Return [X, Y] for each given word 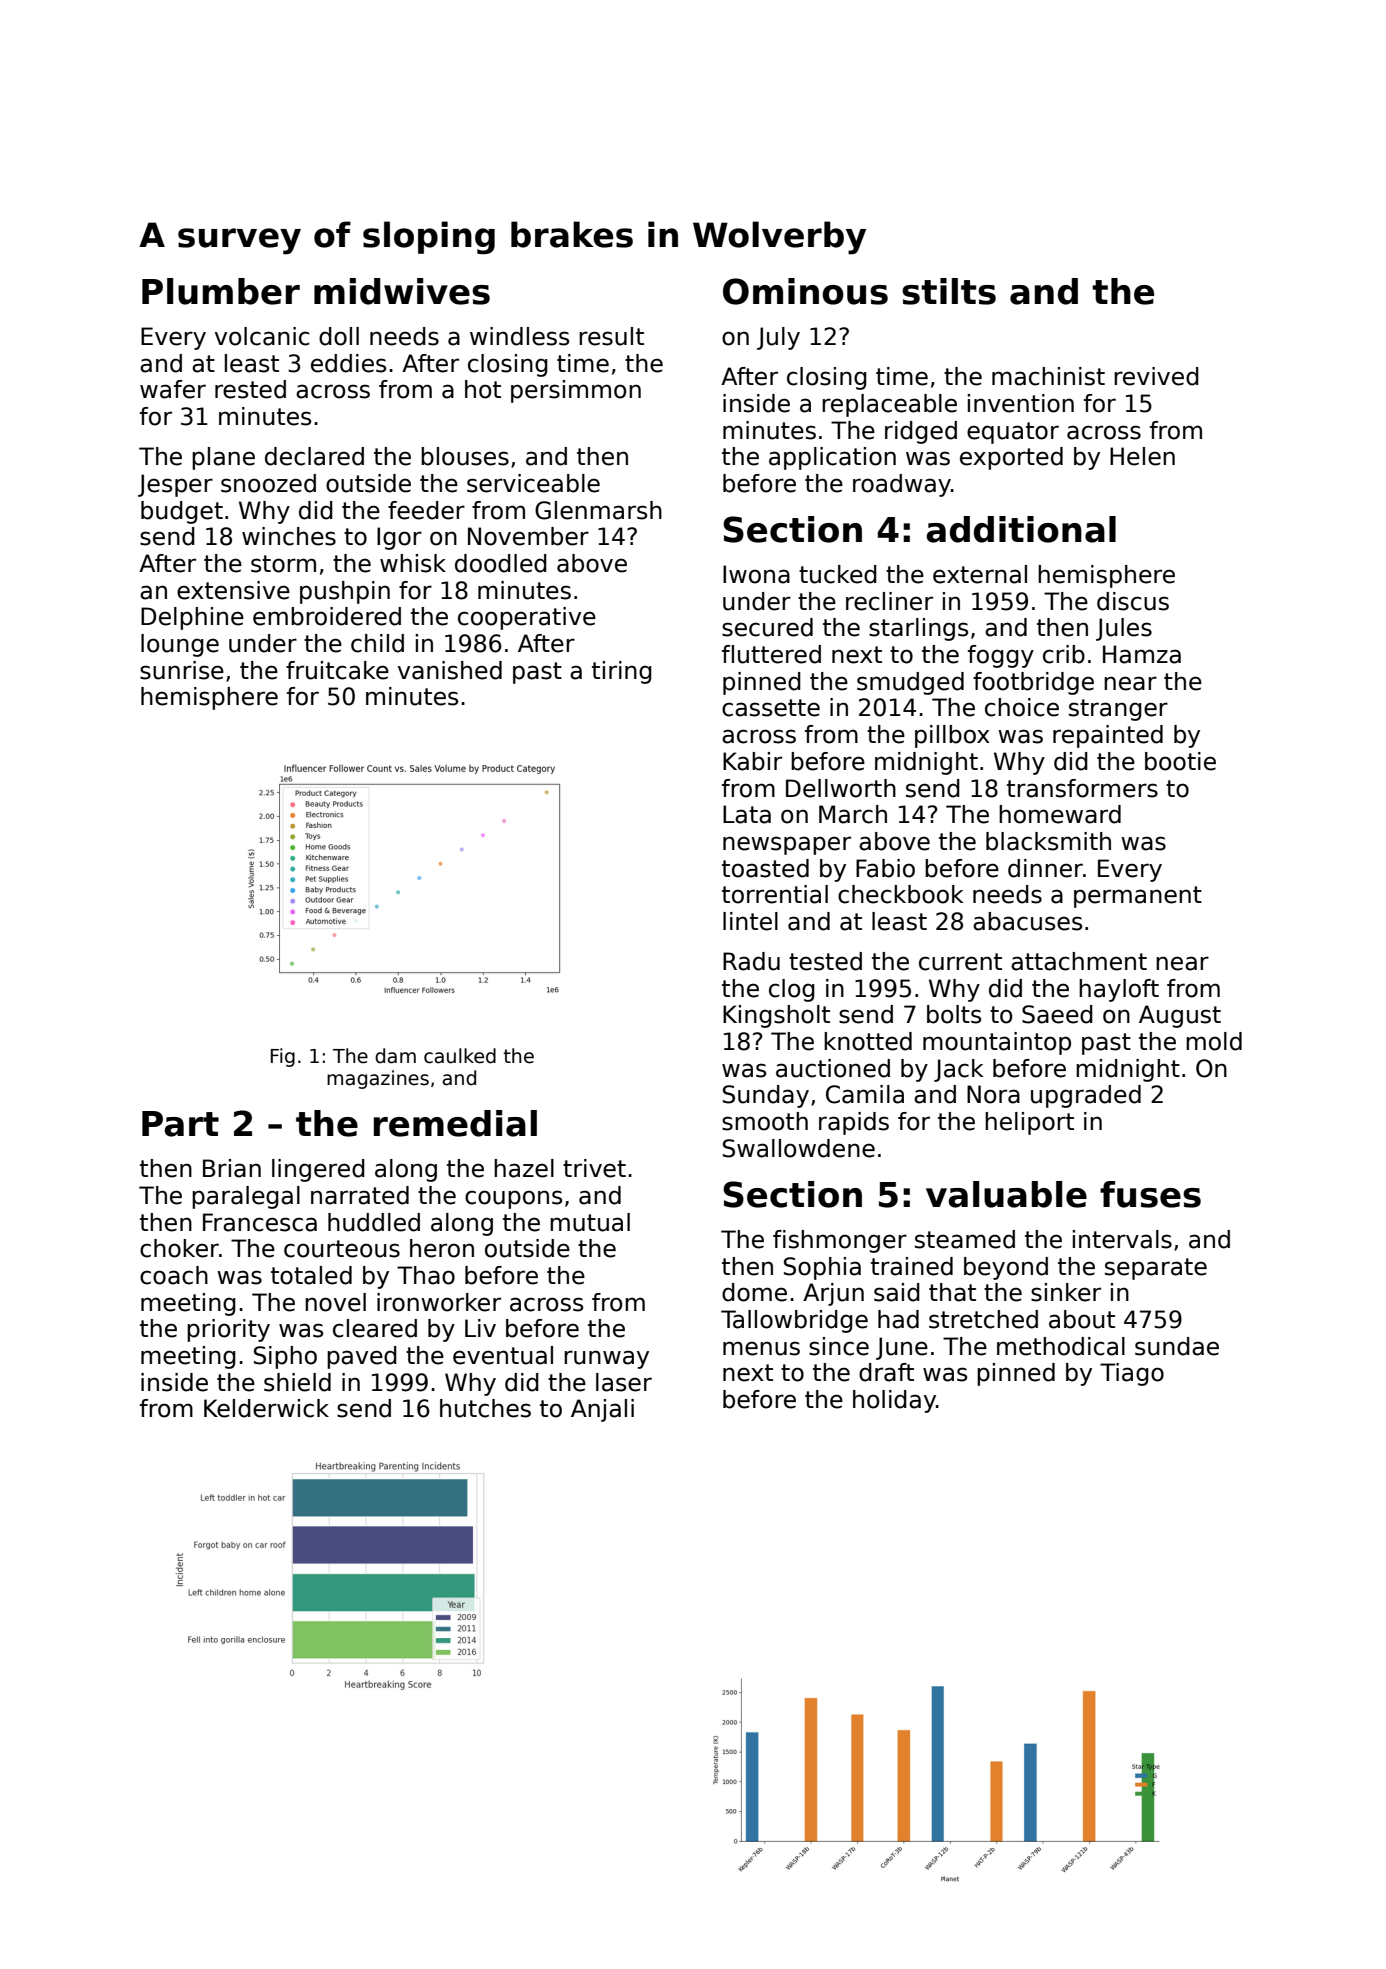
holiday [894, 1401]
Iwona [756, 574]
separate [1156, 1269]
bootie [1180, 761]
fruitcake [337, 670]
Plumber [221, 291]
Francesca [260, 1222]
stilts [949, 291]
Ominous [805, 291]
